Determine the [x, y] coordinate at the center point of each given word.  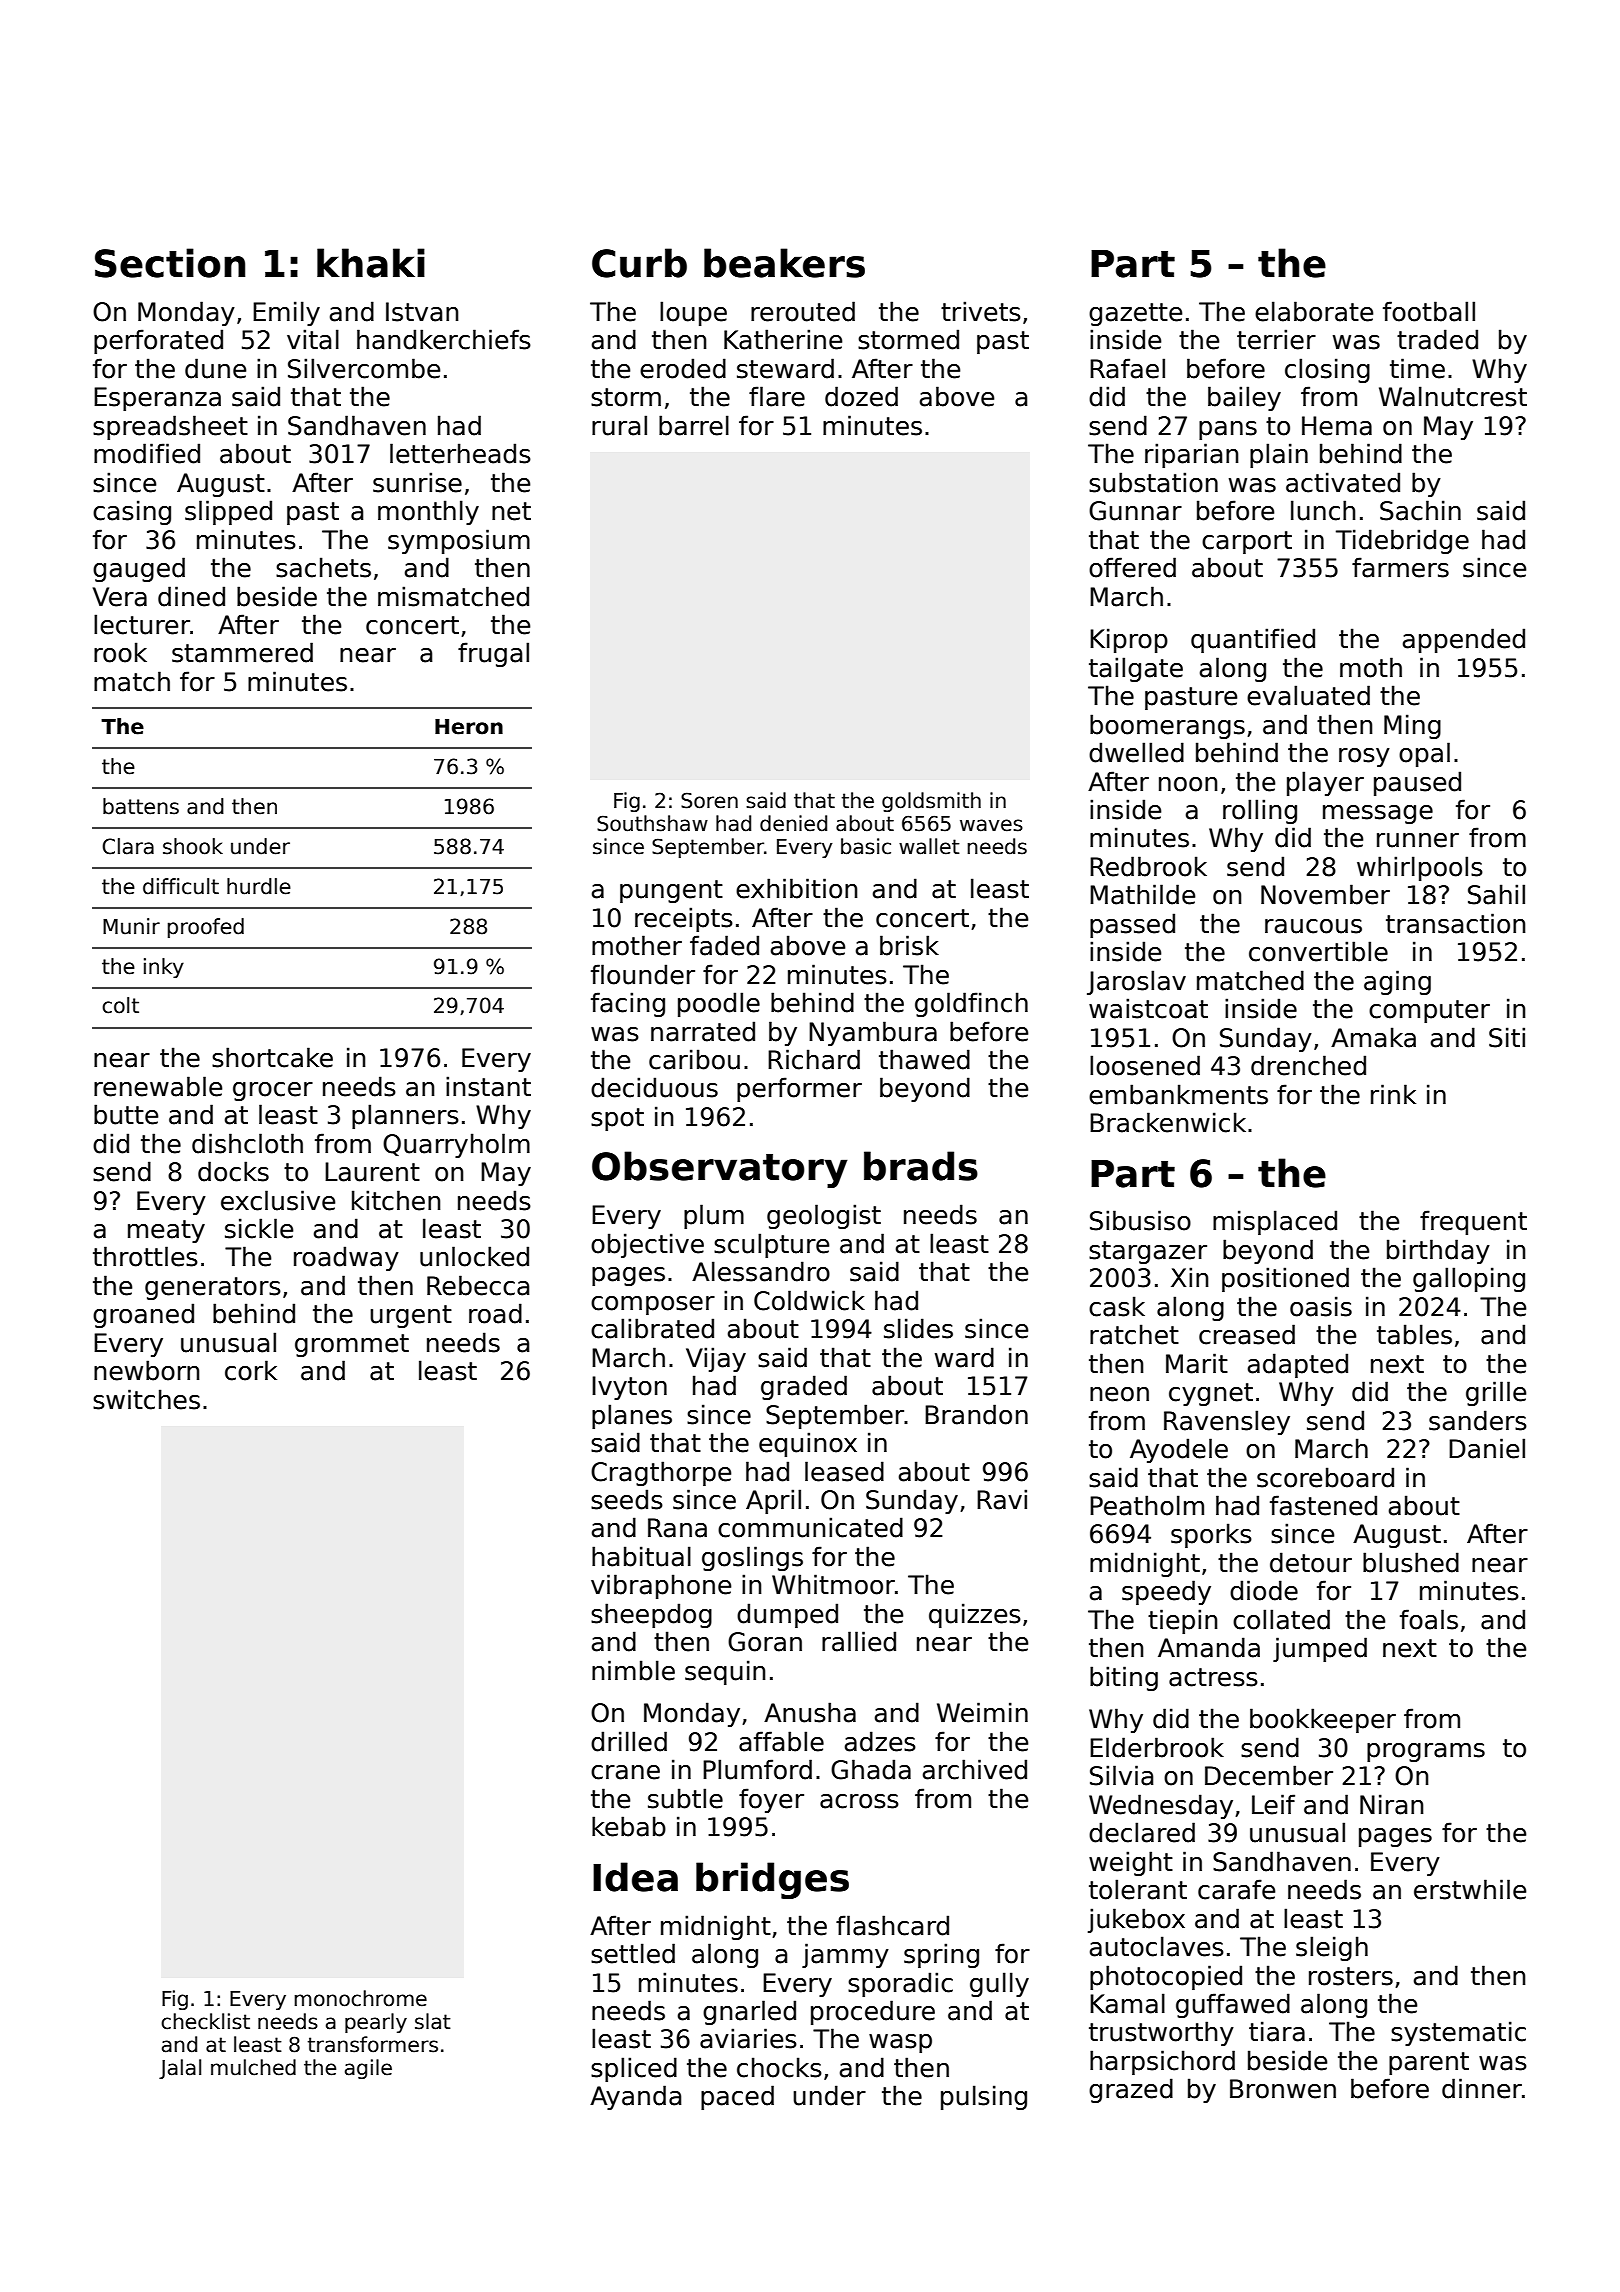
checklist [205, 2021]
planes [632, 1416]
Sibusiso [1140, 1220]
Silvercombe [364, 368]
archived [975, 1769]
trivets [981, 311]
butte [126, 1114]
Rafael [1127, 368]
